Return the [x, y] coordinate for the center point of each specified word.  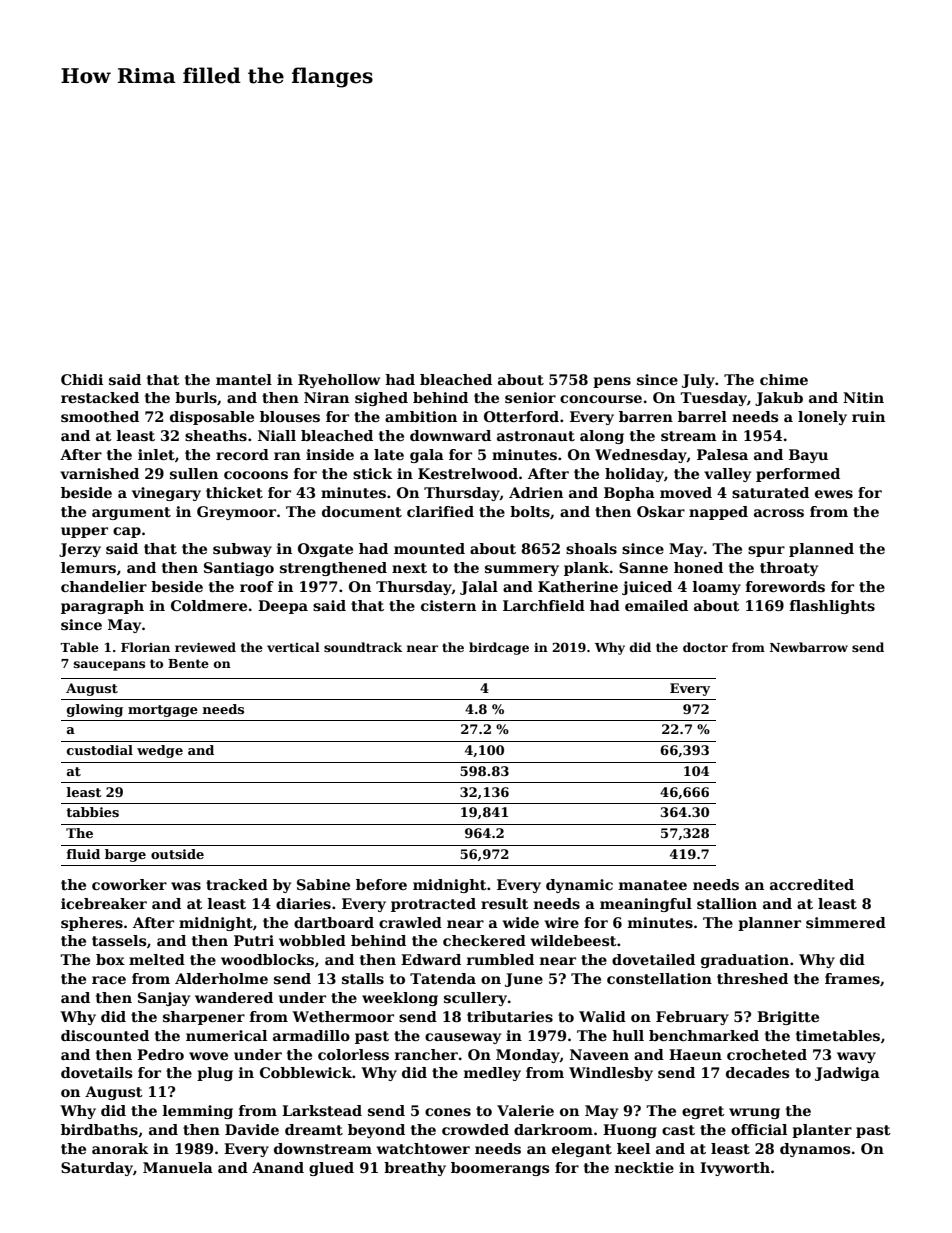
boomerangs [500, 1169]
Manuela [178, 1167]
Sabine [323, 884]
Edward [431, 959]
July [698, 381]
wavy [856, 1057]
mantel [244, 379]
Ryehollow [339, 381]
